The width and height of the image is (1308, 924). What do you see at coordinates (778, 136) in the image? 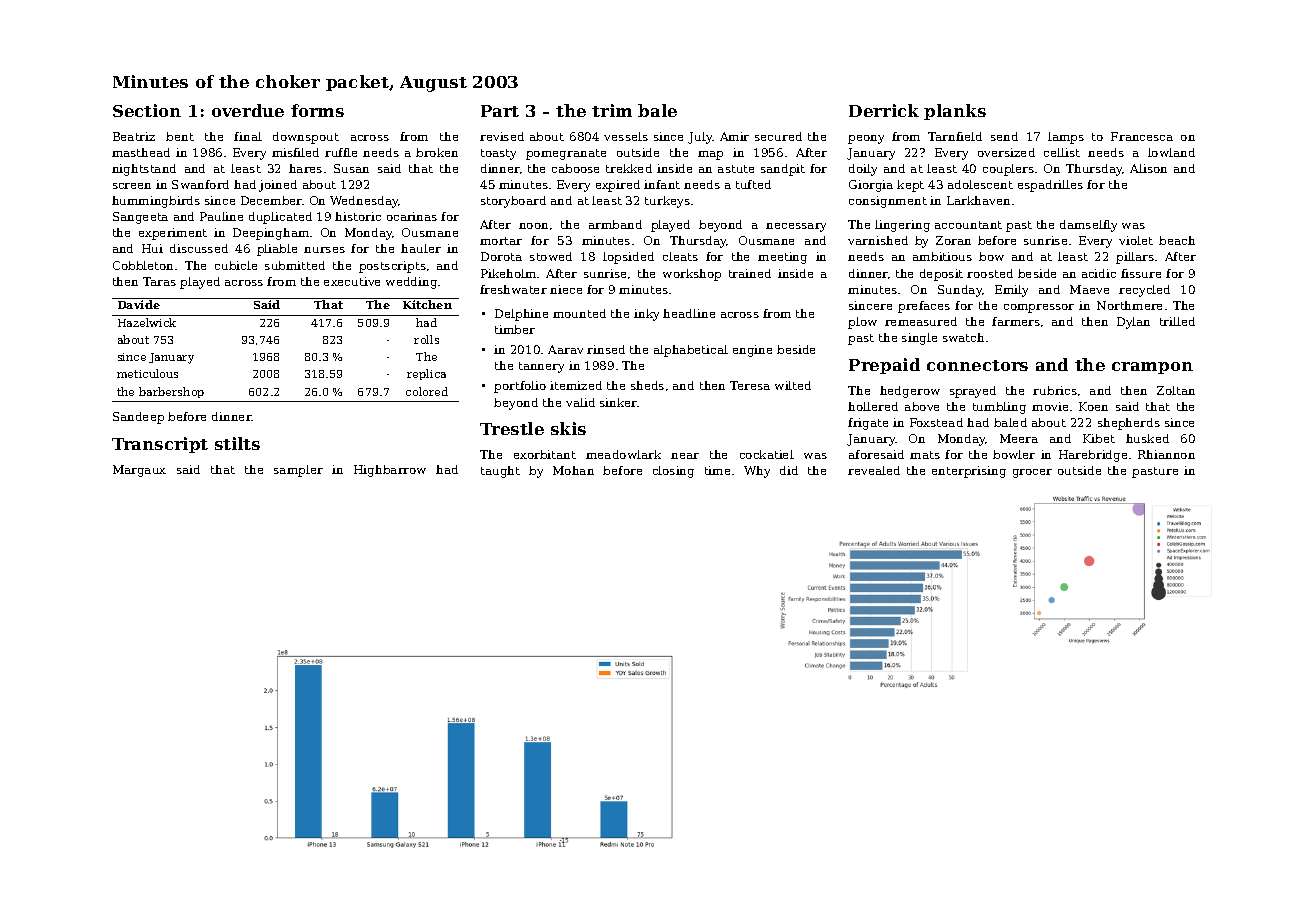
I see `secured` at bounding box center [778, 136].
